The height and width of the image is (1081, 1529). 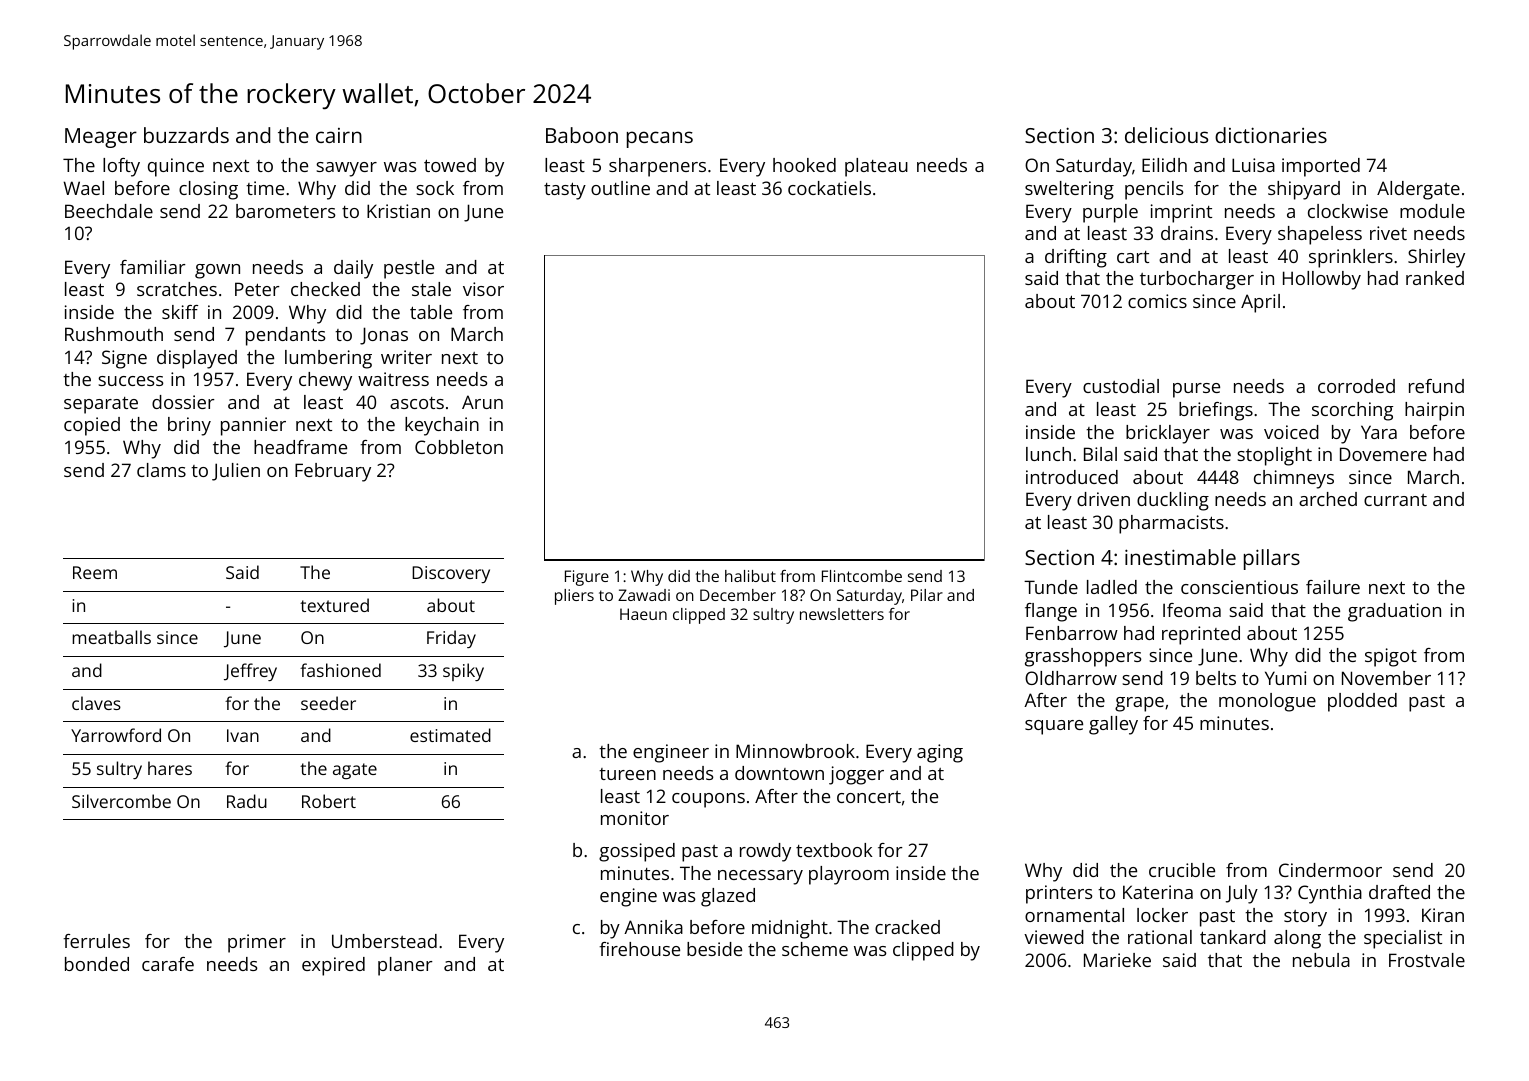 What do you see at coordinates (862, 576) in the image?
I see `Flintcombe` at bounding box center [862, 576].
